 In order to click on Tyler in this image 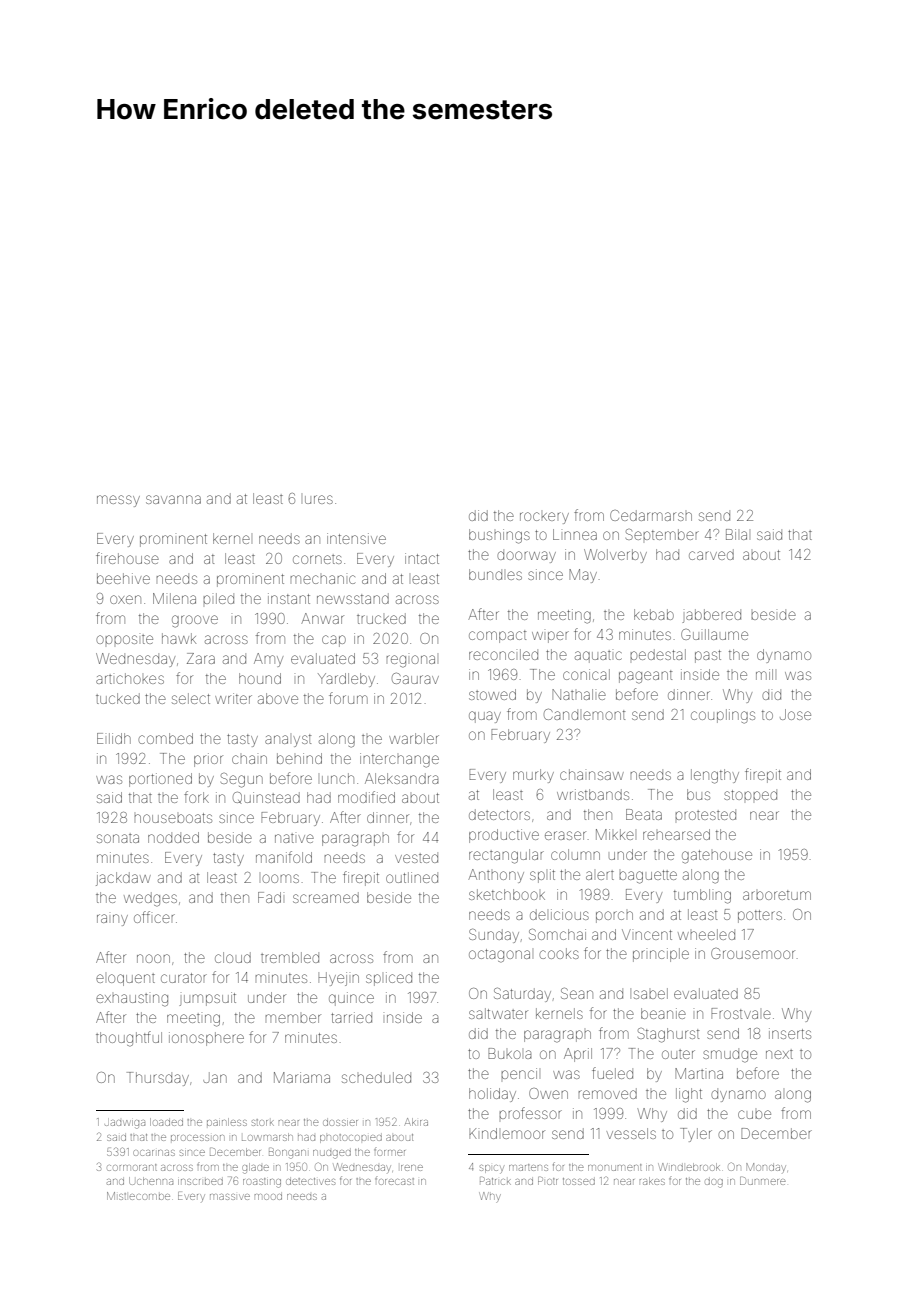, I will do `click(696, 1135)`.
